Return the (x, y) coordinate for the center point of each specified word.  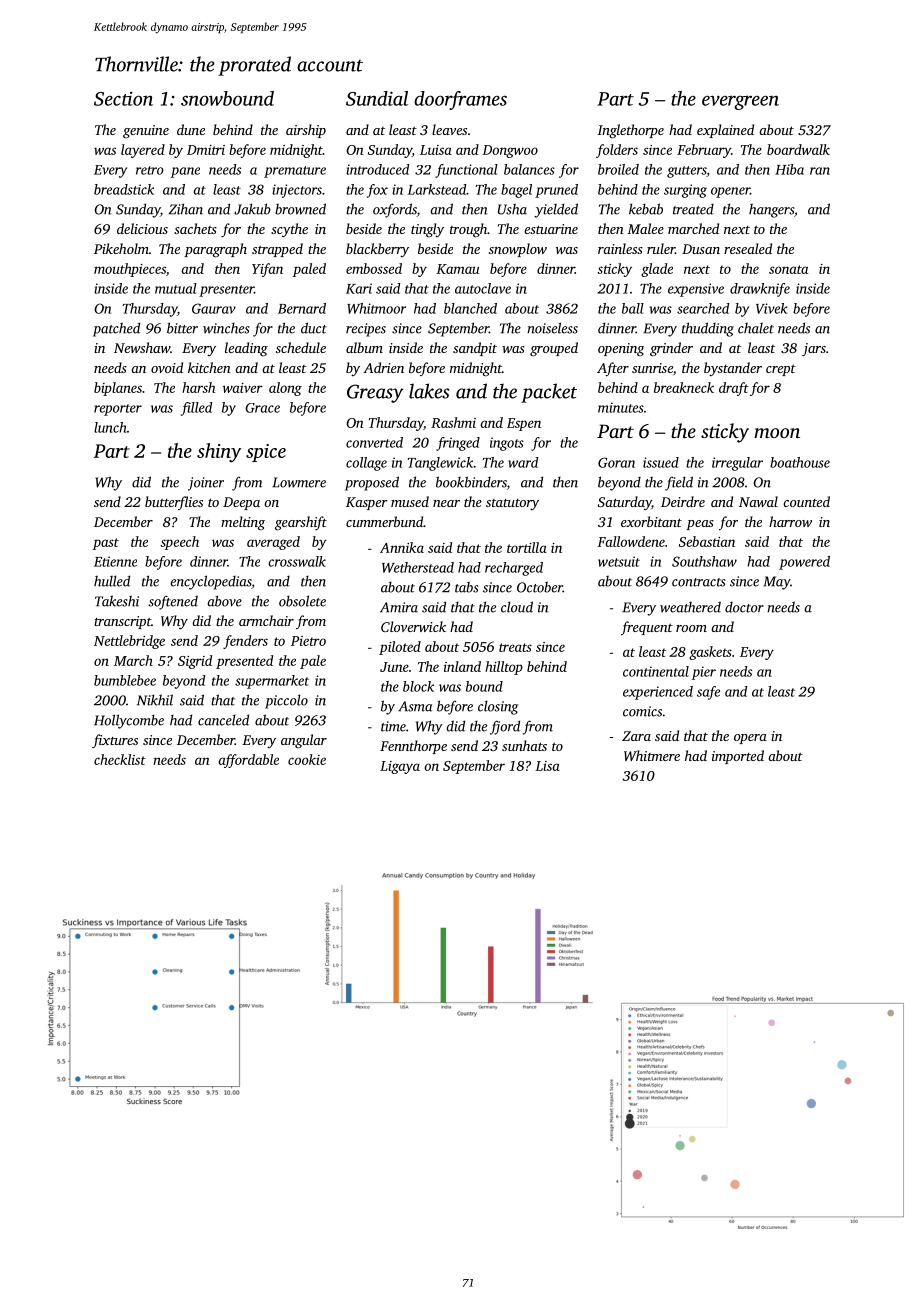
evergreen (740, 102)
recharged (514, 569)
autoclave (483, 288)
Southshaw (704, 561)
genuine (146, 132)
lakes (429, 391)
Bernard (302, 308)
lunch (110, 427)
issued (661, 462)
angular (304, 741)
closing (498, 707)
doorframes (460, 100)
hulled (112, 581)
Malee (645, 228)
